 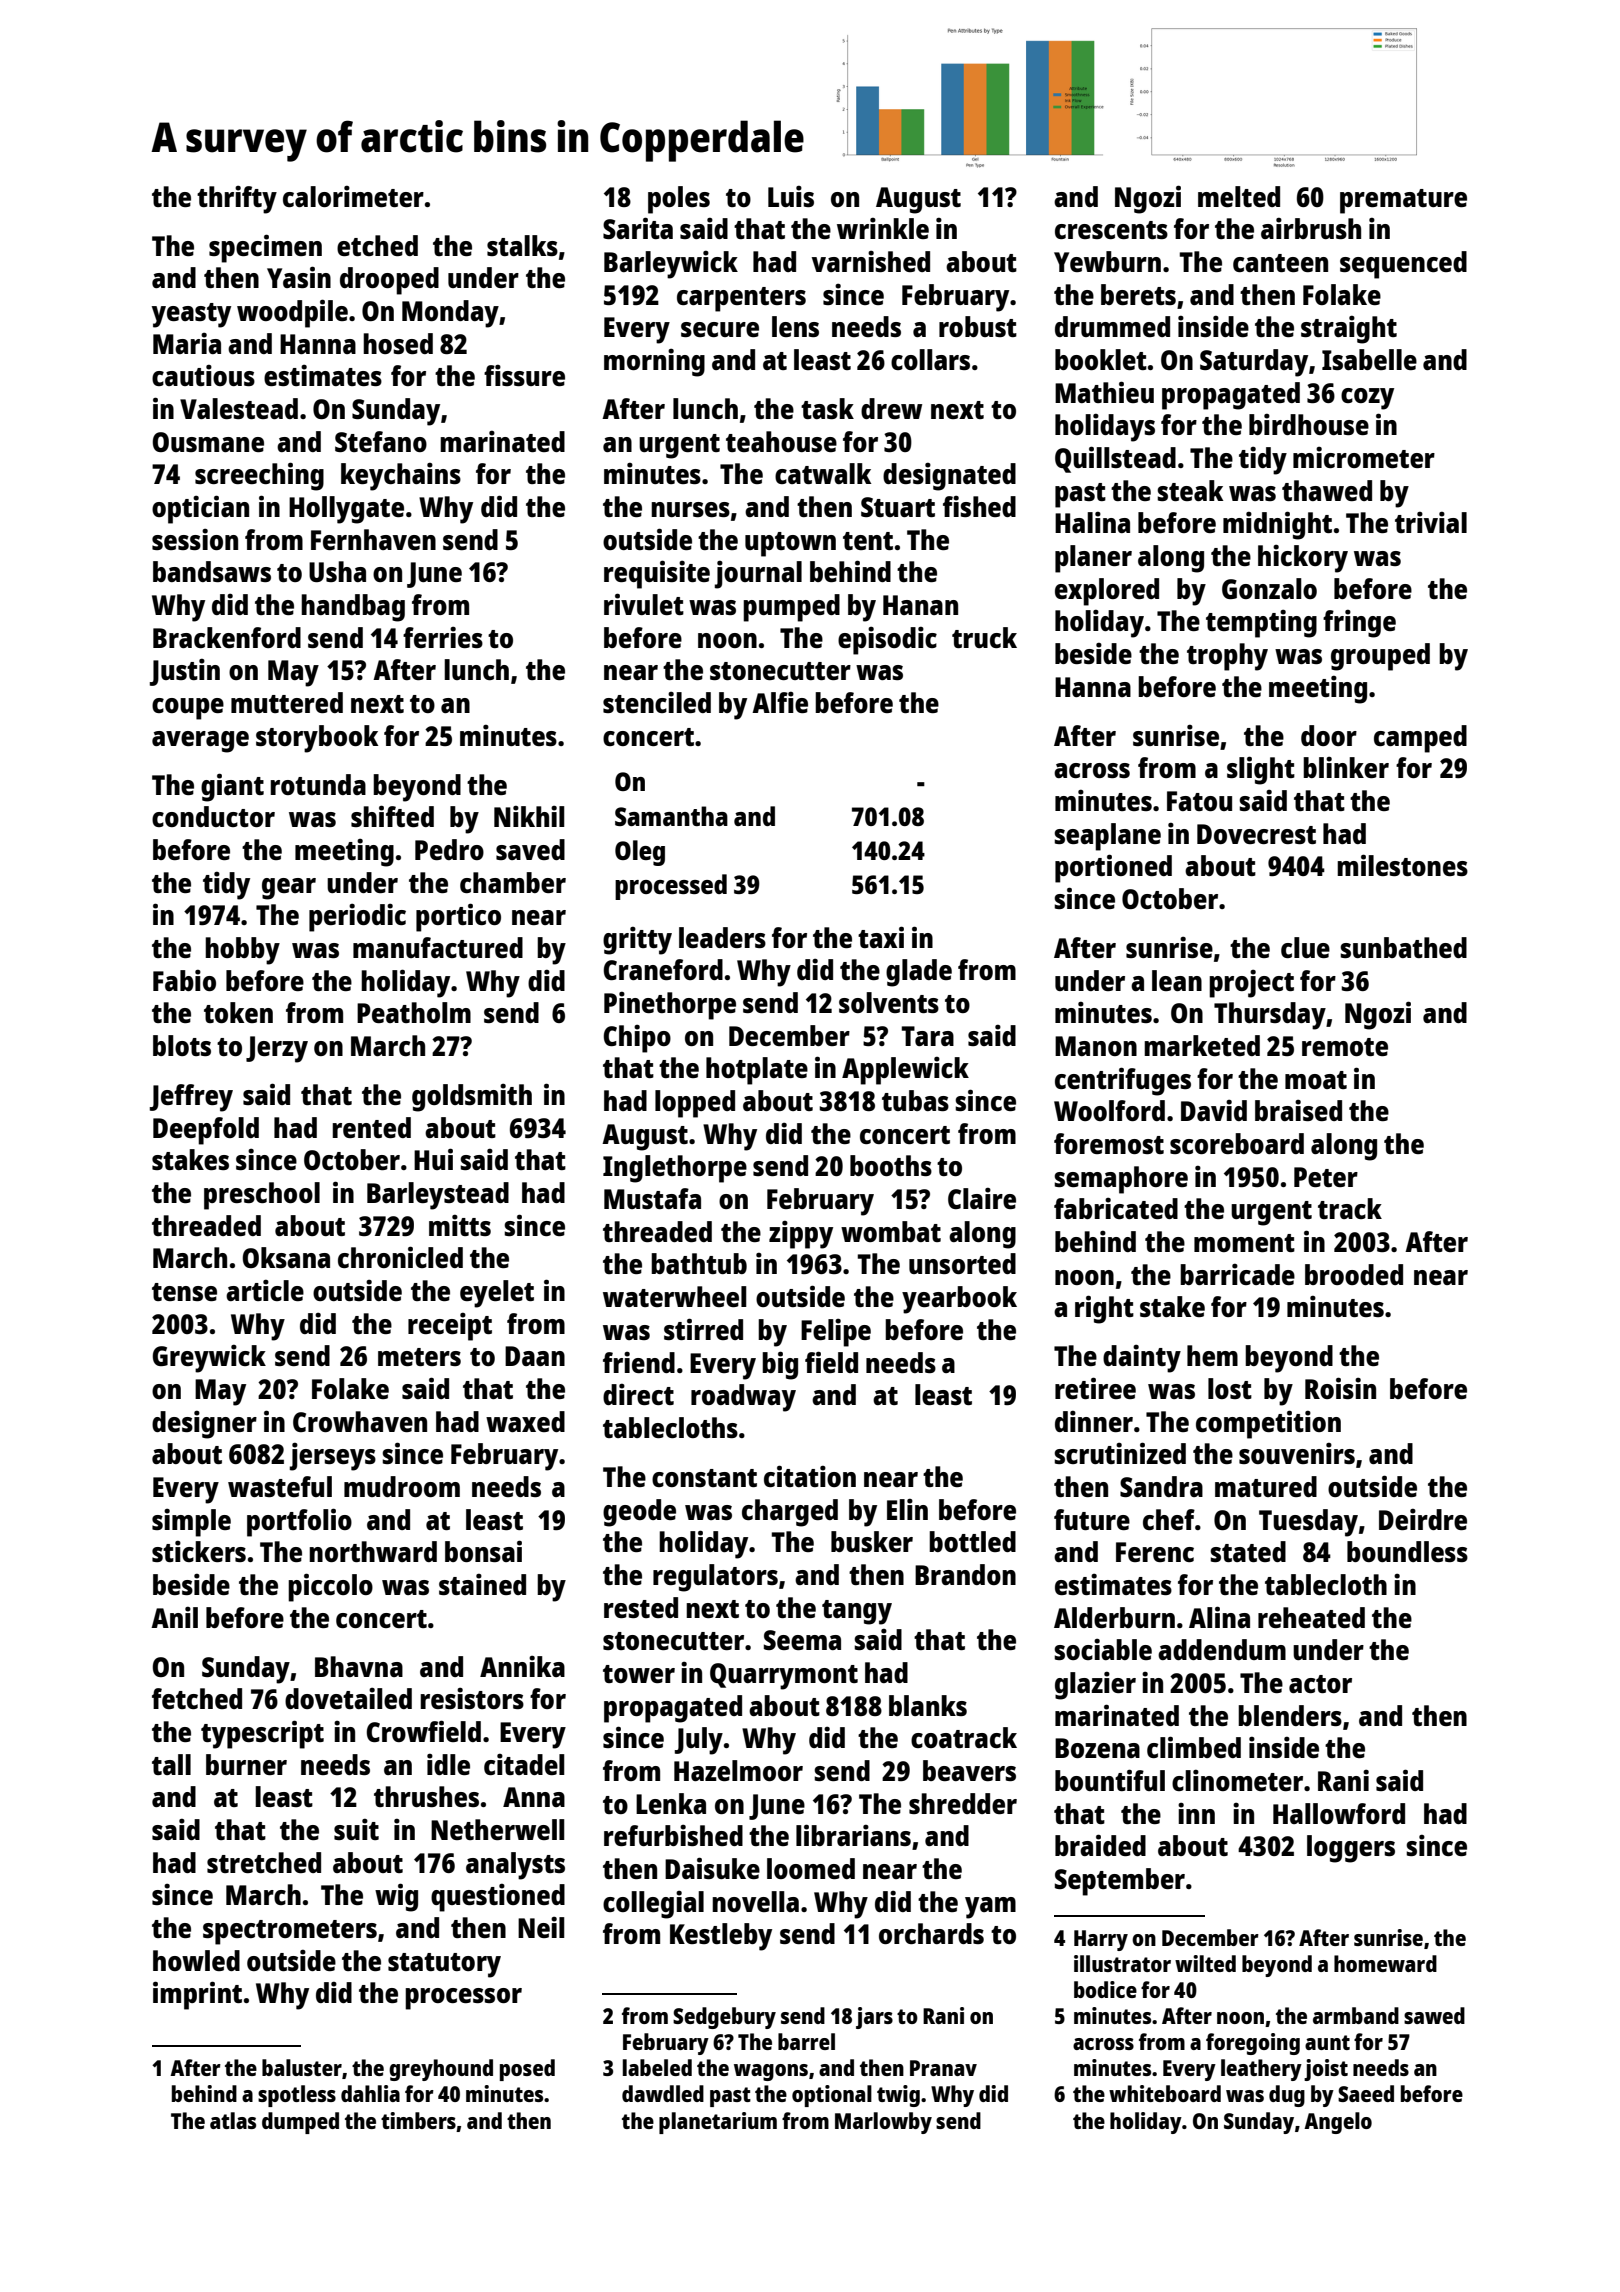 What do you see at coordinates (791, 196) in the screenshot?
I see `Luis` at bounding box center [791, 196].
